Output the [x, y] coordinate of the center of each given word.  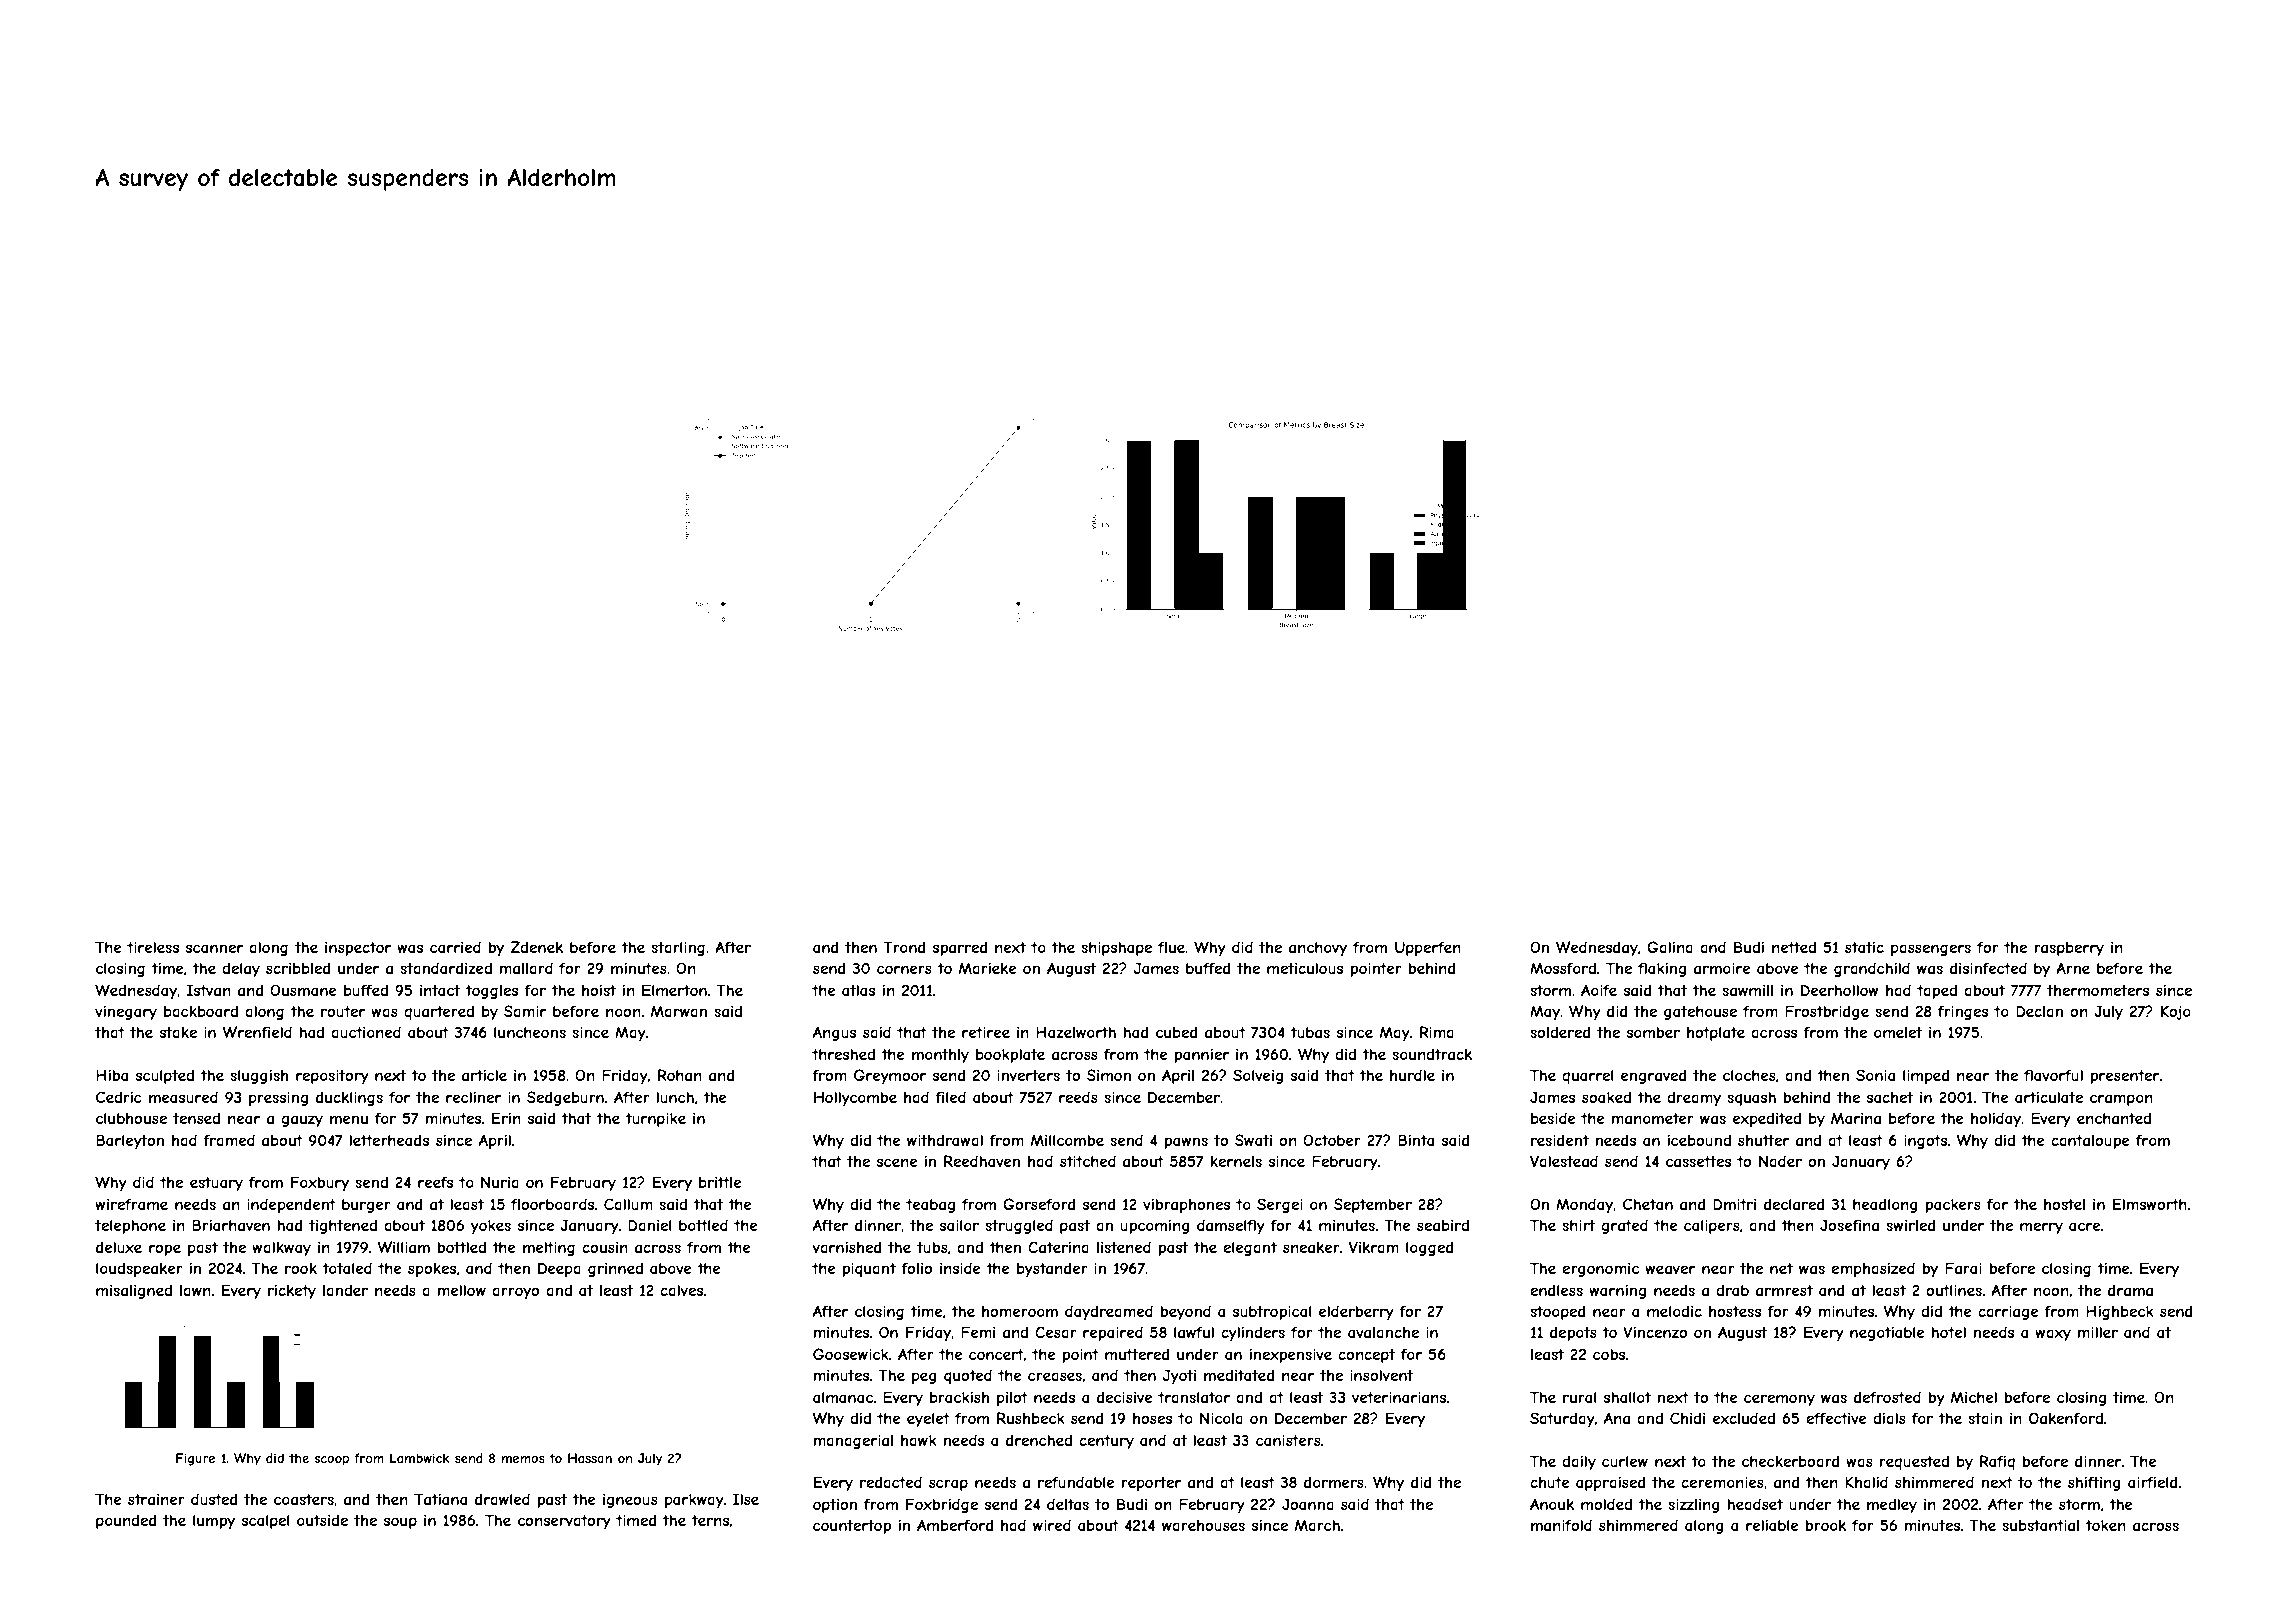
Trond [904, 947]
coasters [304, 1499]
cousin [605, 1247]
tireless [153, 947]
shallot [1627, 1397]
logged [1429, 1248]
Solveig [1258, 1076]
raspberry [2069, 949]
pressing [278, 1098]
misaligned [134, 1292]
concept [1366, 1356]
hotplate [1716, 1034]
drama [2130, 1290]
